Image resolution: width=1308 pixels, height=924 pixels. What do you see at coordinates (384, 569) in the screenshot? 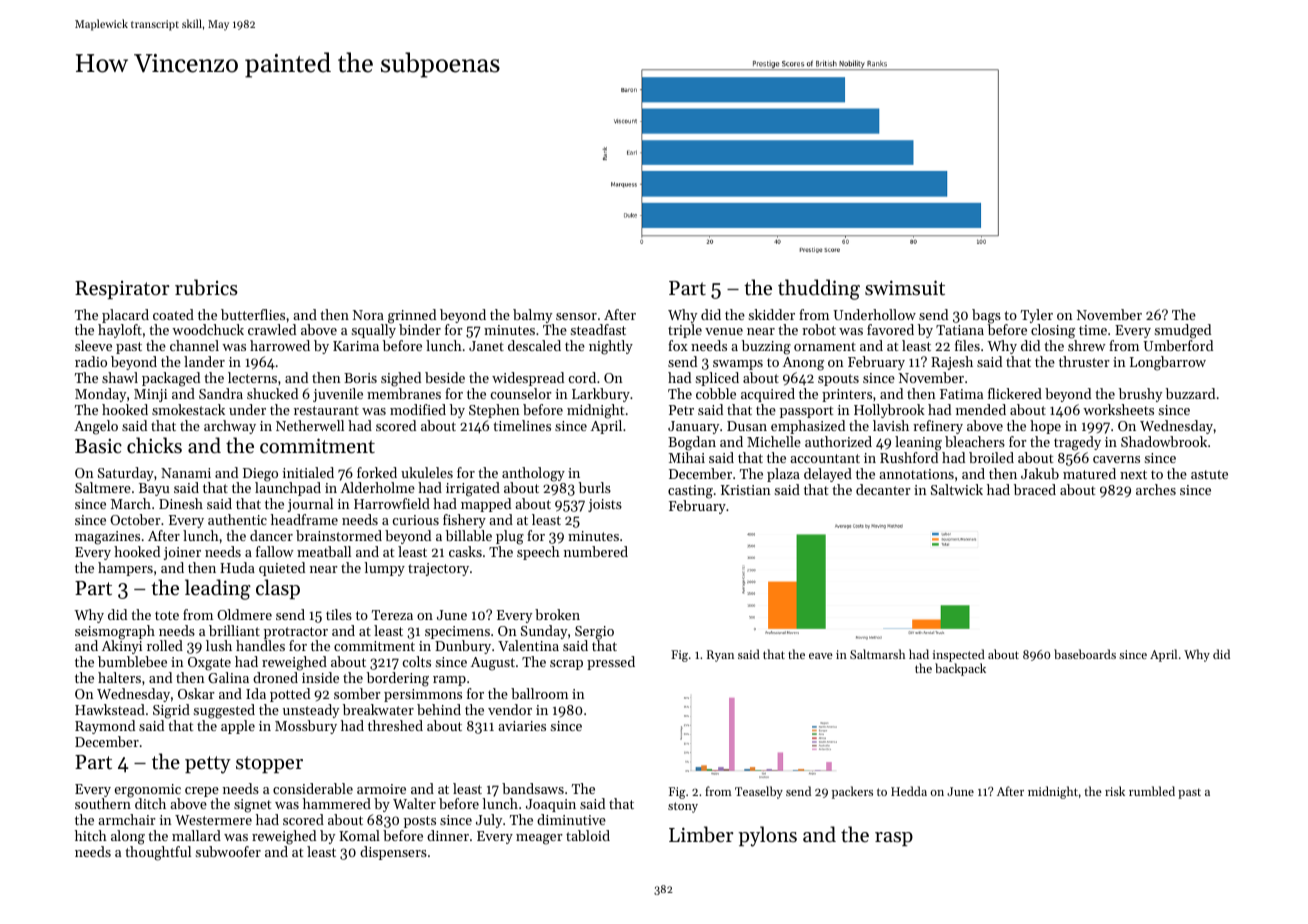
I see `lumpy` at bounding box center [384, 569].
